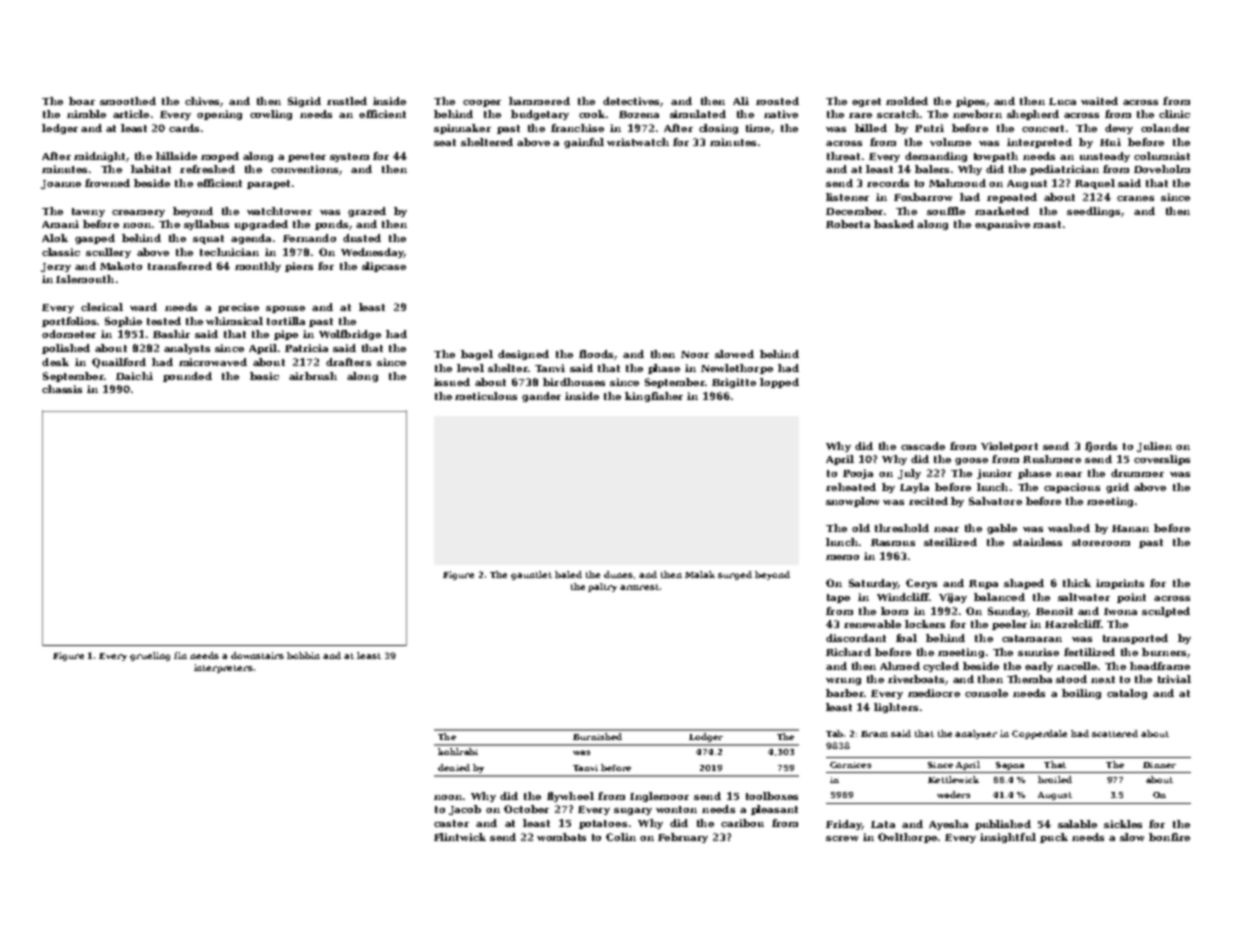 Image resolution: width=1233 pixels, height=952 pixels. I want to click on dunes, so click(618, 574).
